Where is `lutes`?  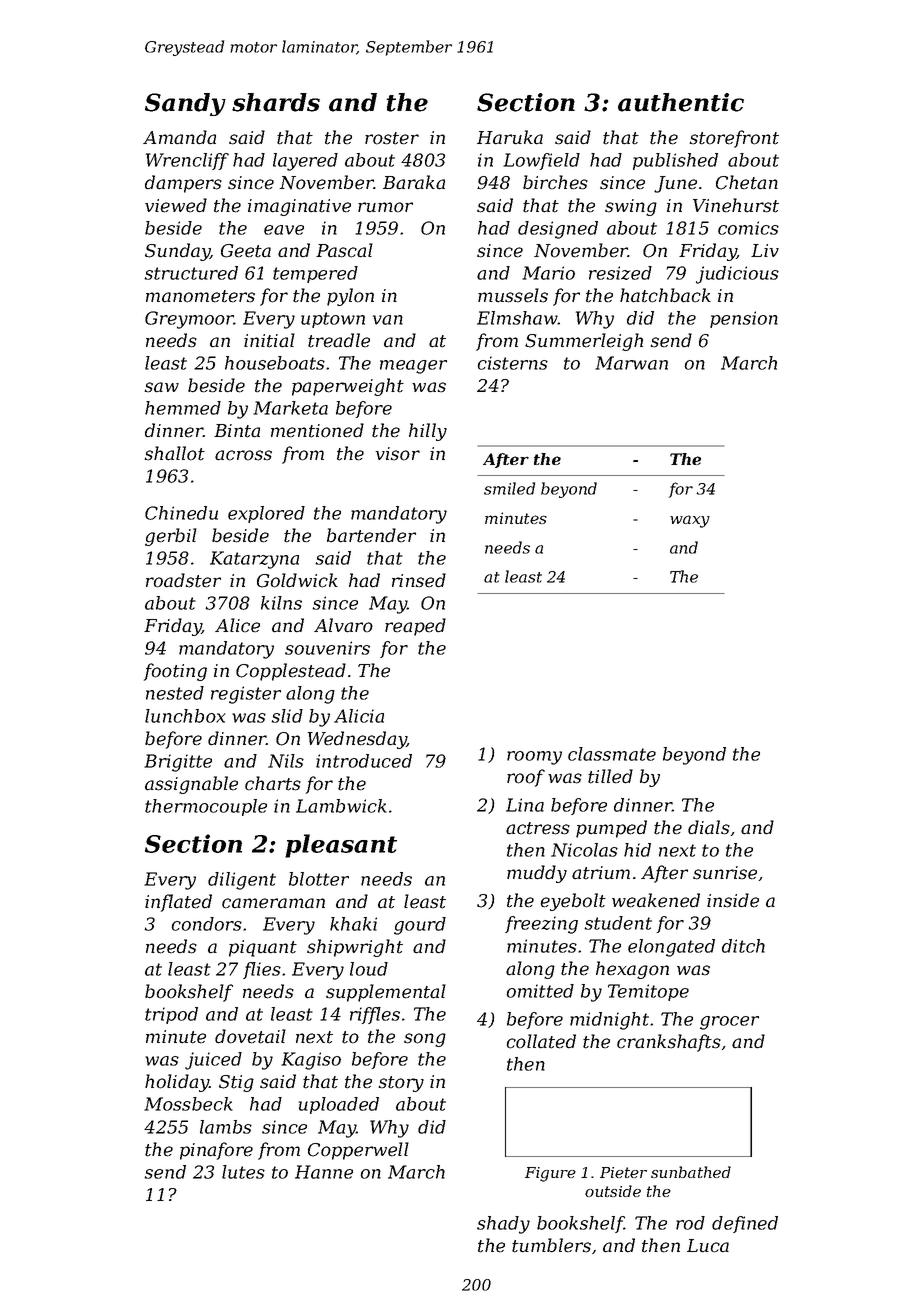 lutes is located at coordinates (243, 1172).
